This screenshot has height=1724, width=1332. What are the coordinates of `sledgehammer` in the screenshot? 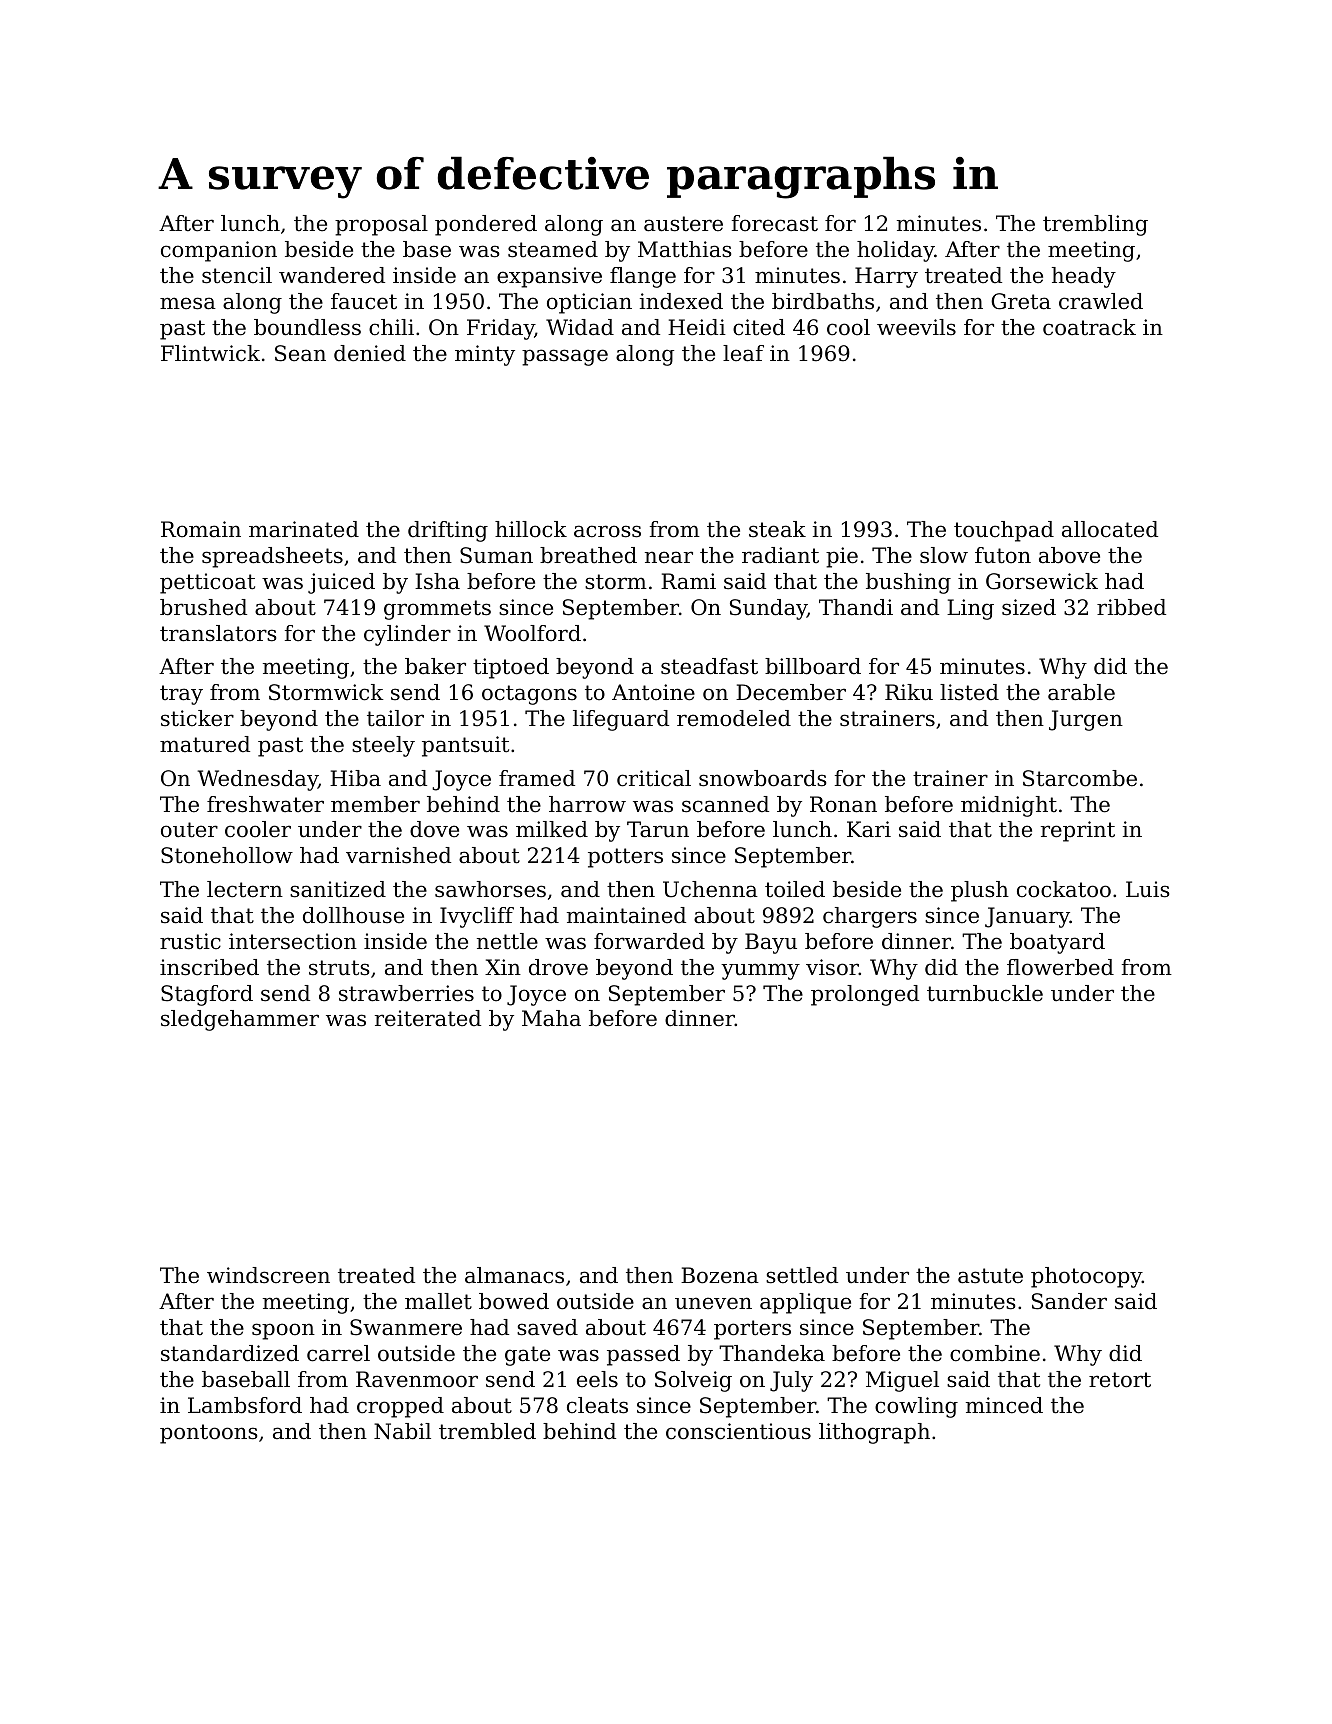 It's located at (240, 1020).
